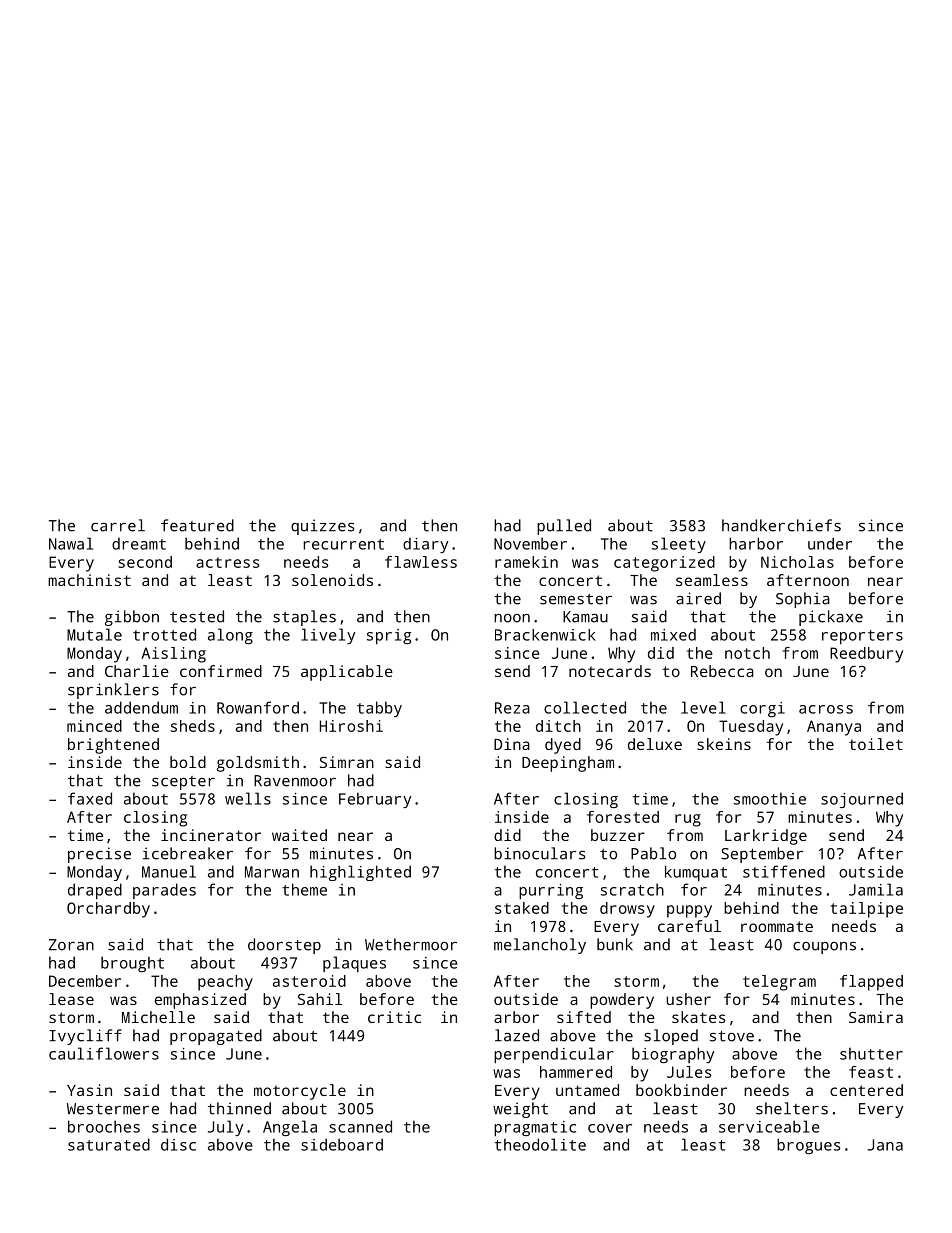 This screenshot has height=1233, width=952. I want to click on diary, so click(425, 545).
